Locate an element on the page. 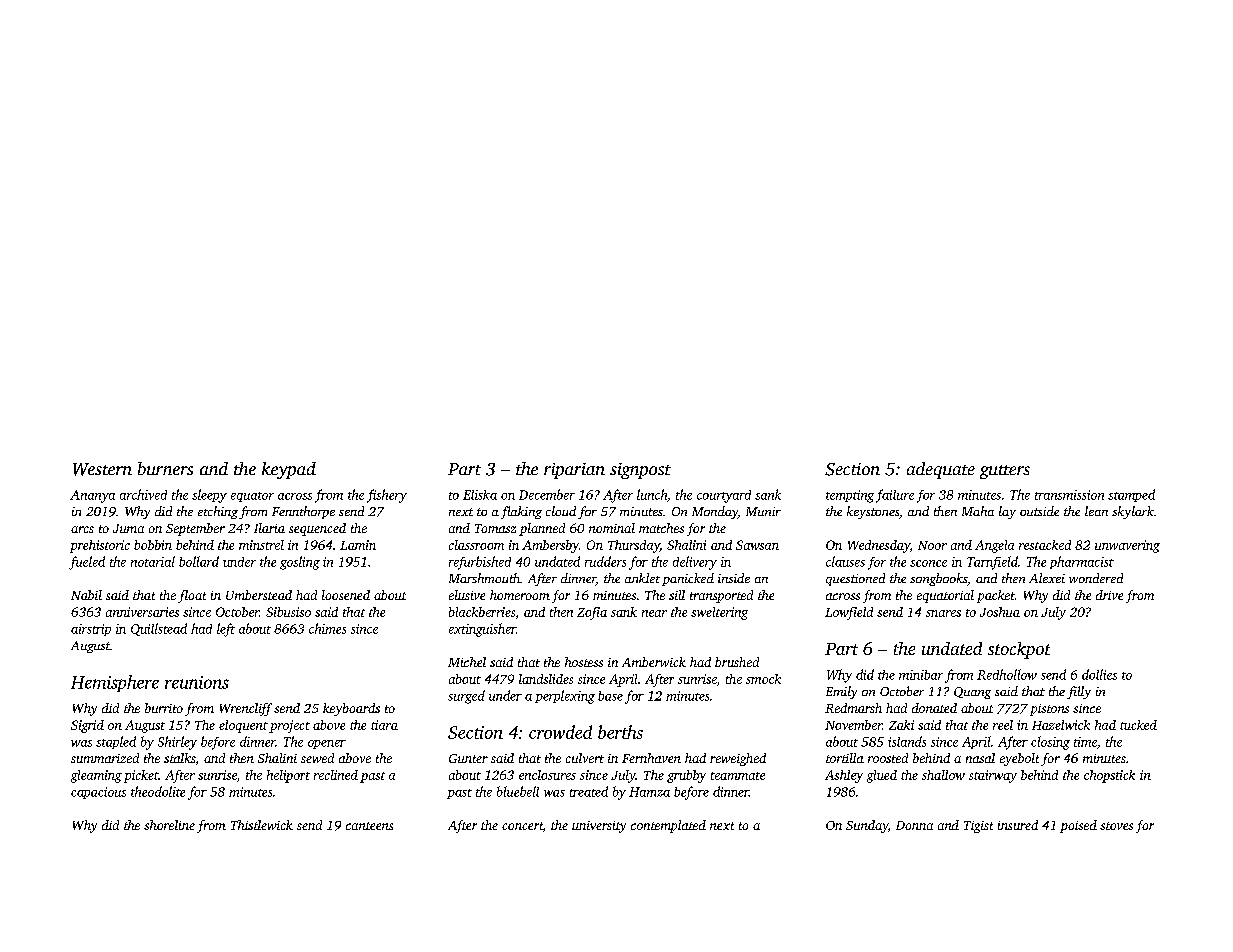 The image size is (1233, 952). float is located at coordinates (192, 596).
